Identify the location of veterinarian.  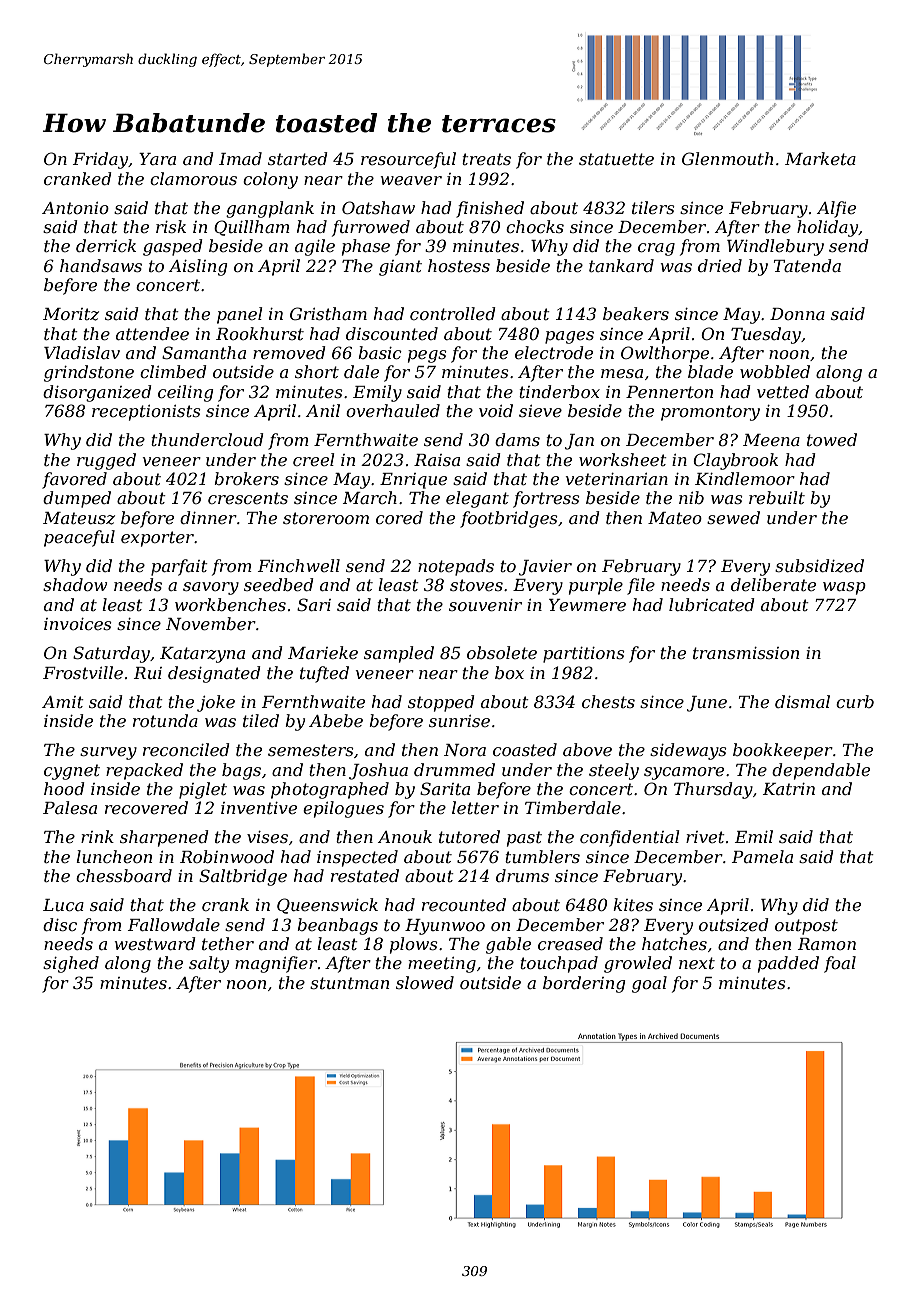
(617, 479).
